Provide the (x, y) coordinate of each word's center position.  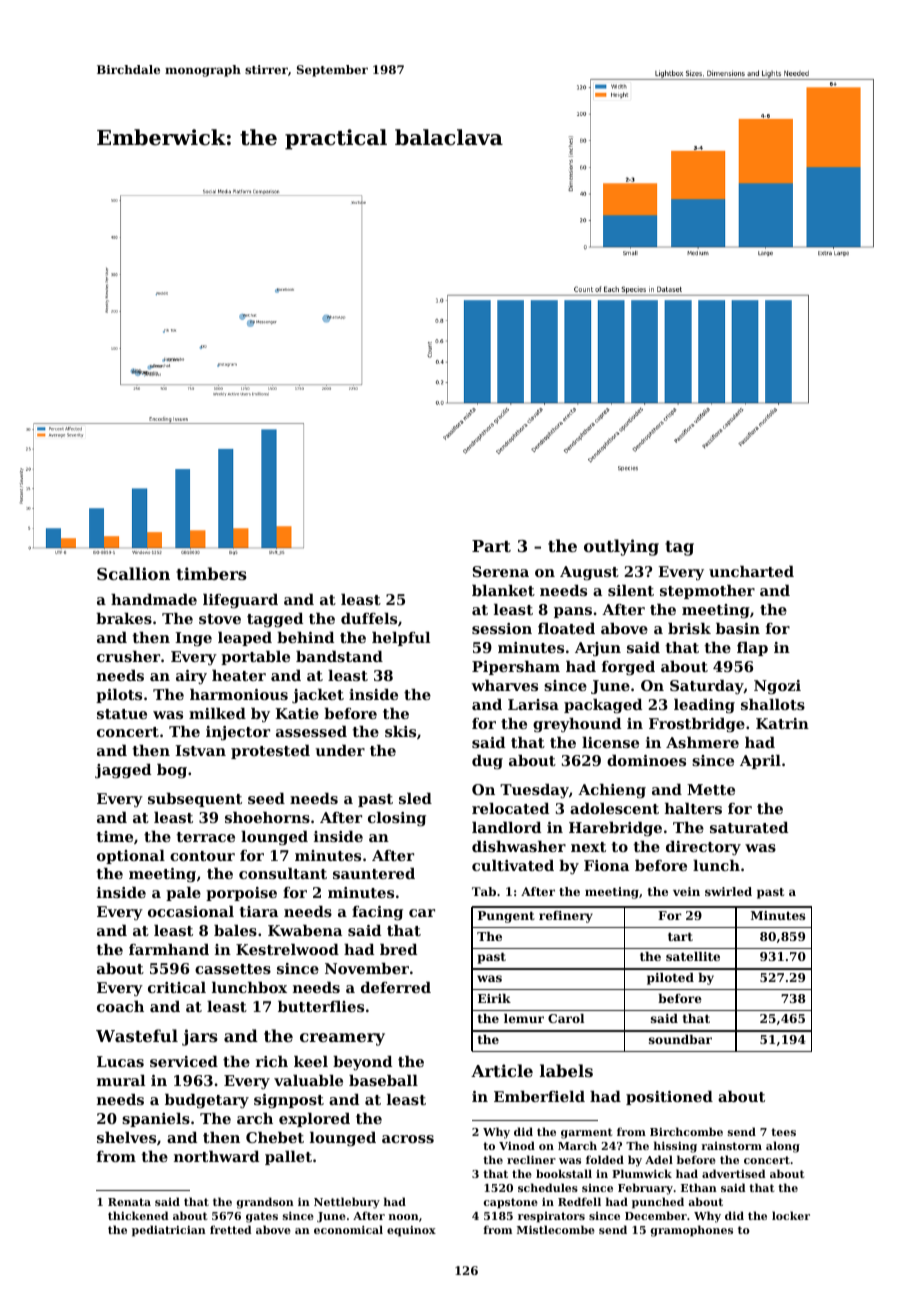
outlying (621, 547)
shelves (126, 1137)
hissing (675, 1147)
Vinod (517, 1145)
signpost (289, 1101)
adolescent (614, 808)
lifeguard (240, 601)
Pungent (506, 917)
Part (491, 546)
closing (397, 819)
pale (183, 894)
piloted (670, 979)
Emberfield (539, 1096)
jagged (123, 771)
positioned (669, 1098)
